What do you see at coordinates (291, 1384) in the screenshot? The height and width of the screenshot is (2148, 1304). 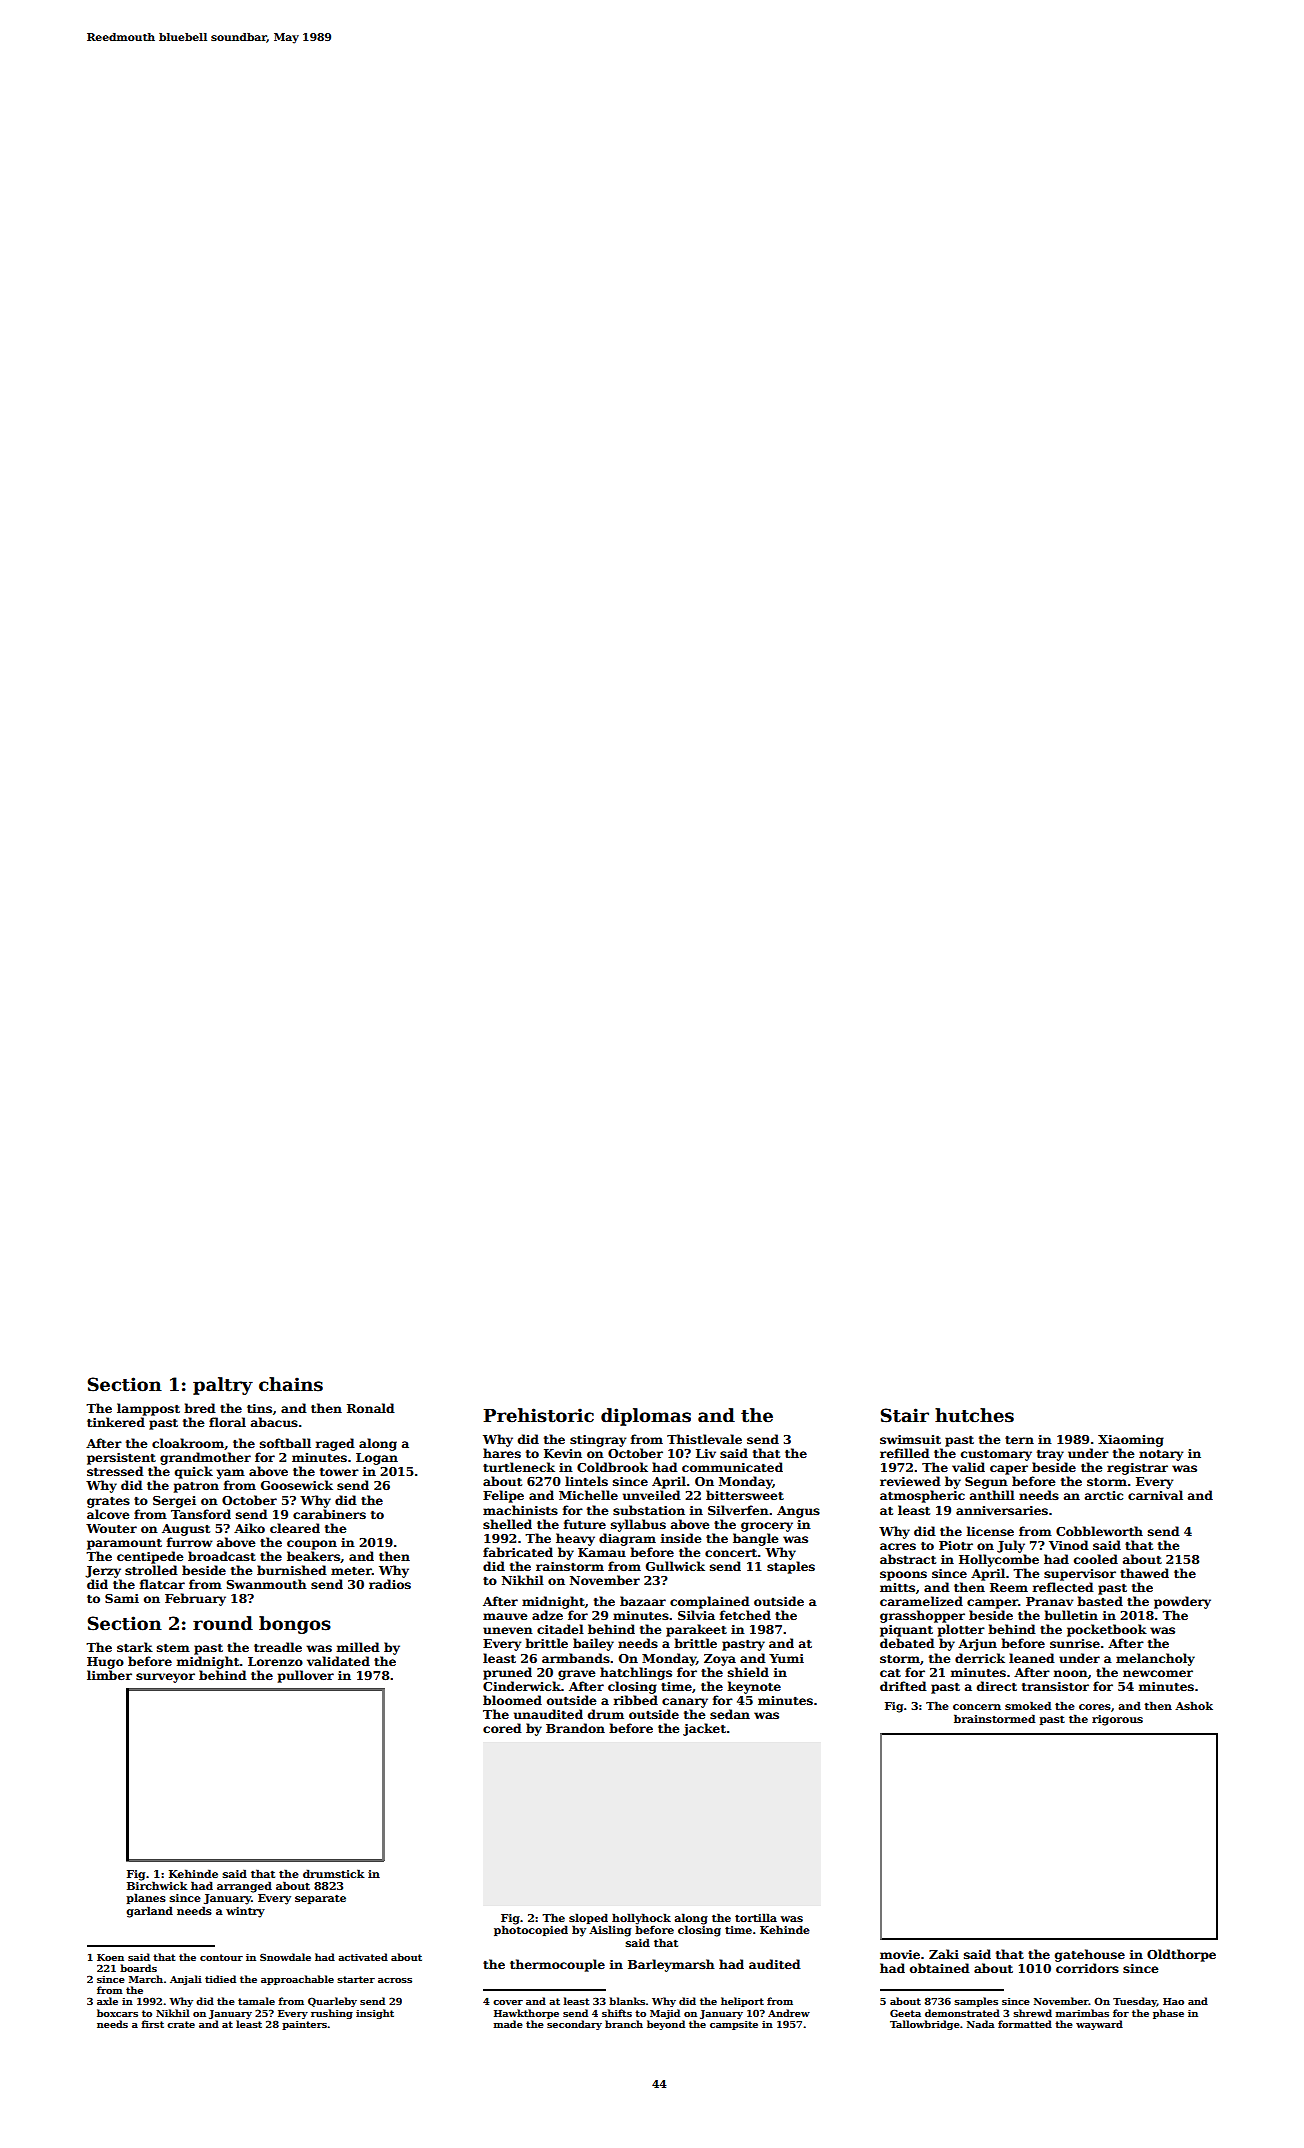 I see `chains` at bounding box center [291, 1384].
